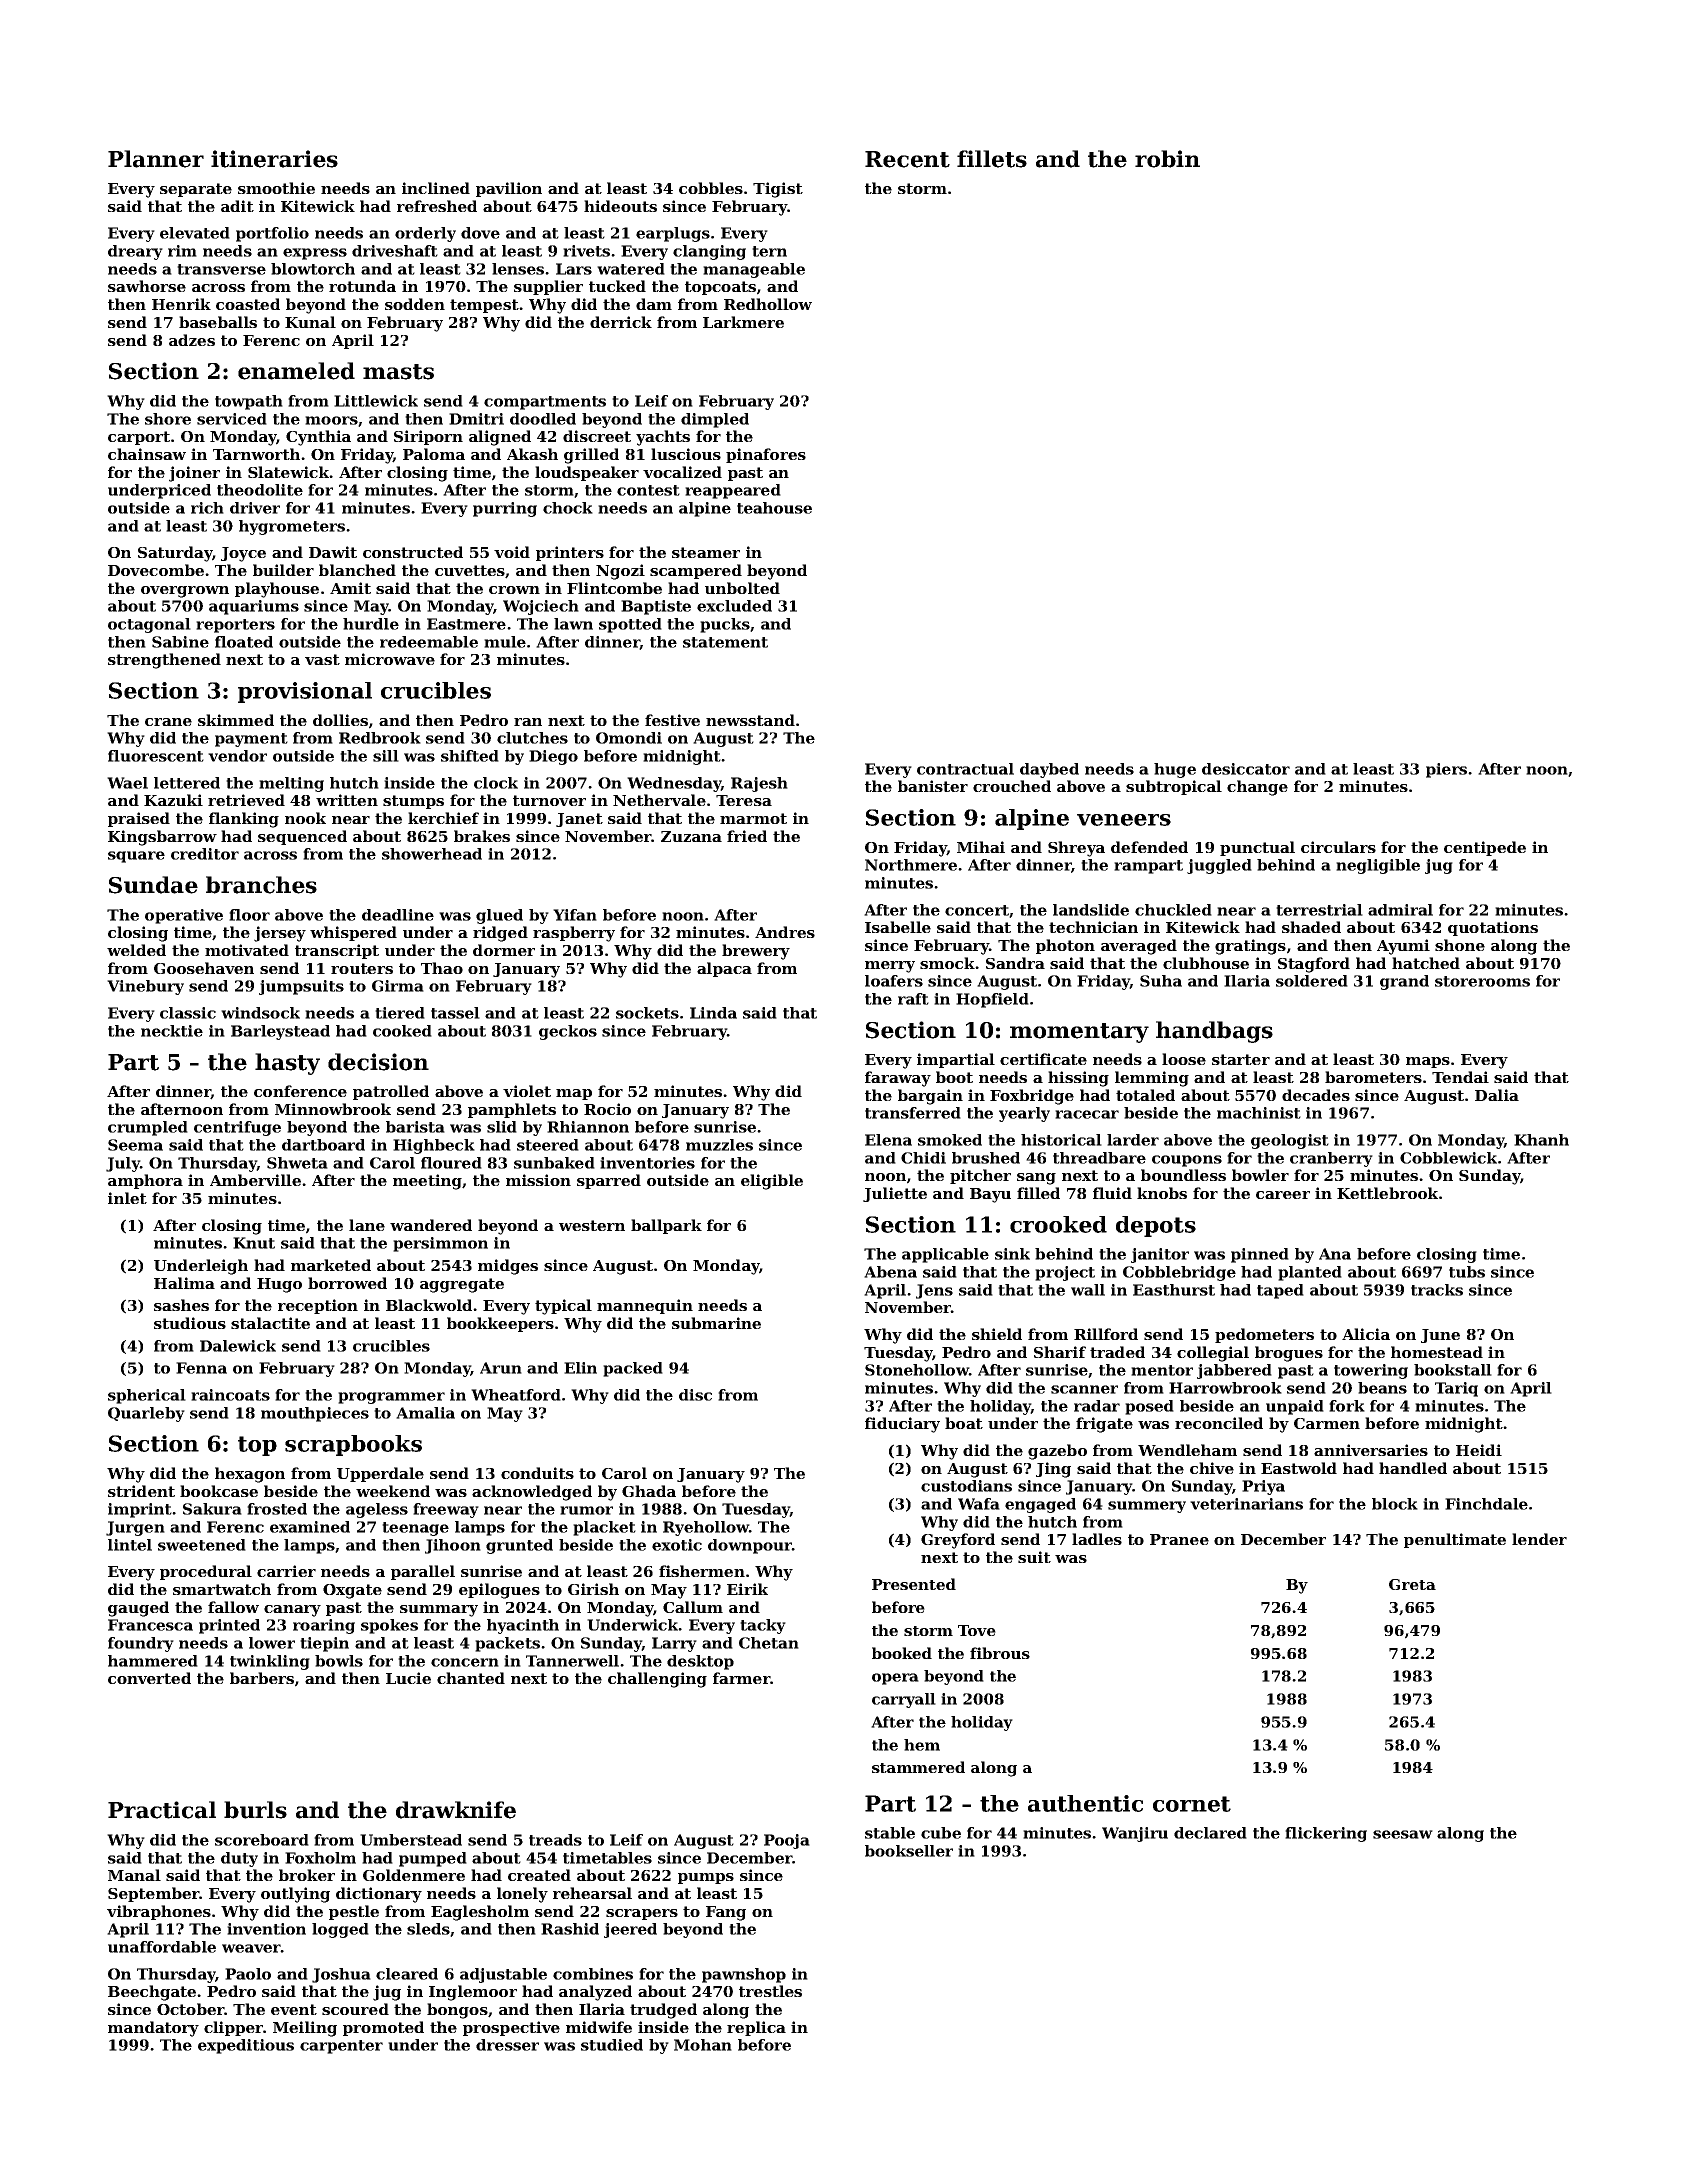 This screenshot has height=2178, width=1683. I want to click on microwave, so click(390, 659).
